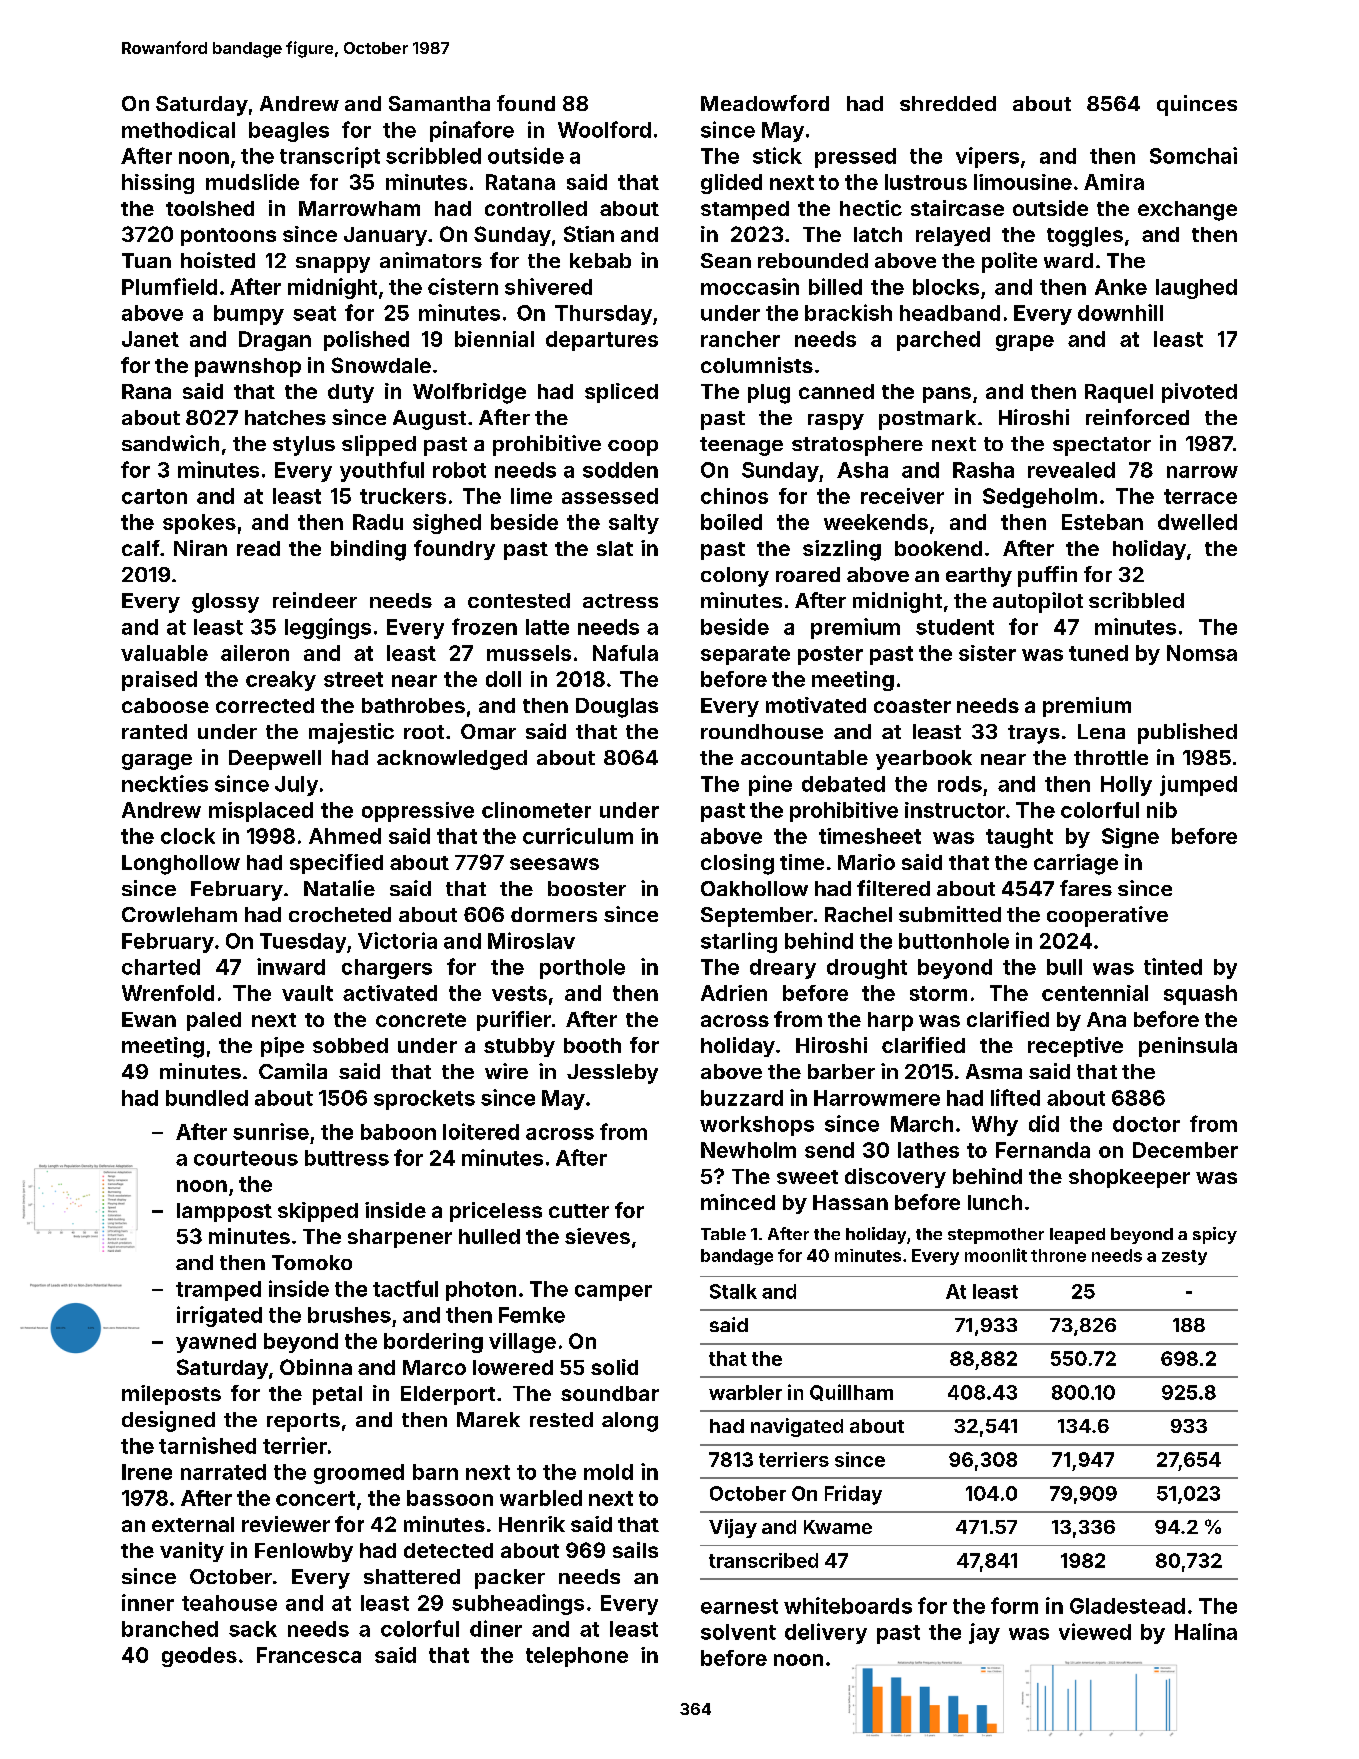  What do you see at coordinates (541, 1498) in the page?
I see `warbled` at bounding box center [541, 1498].
